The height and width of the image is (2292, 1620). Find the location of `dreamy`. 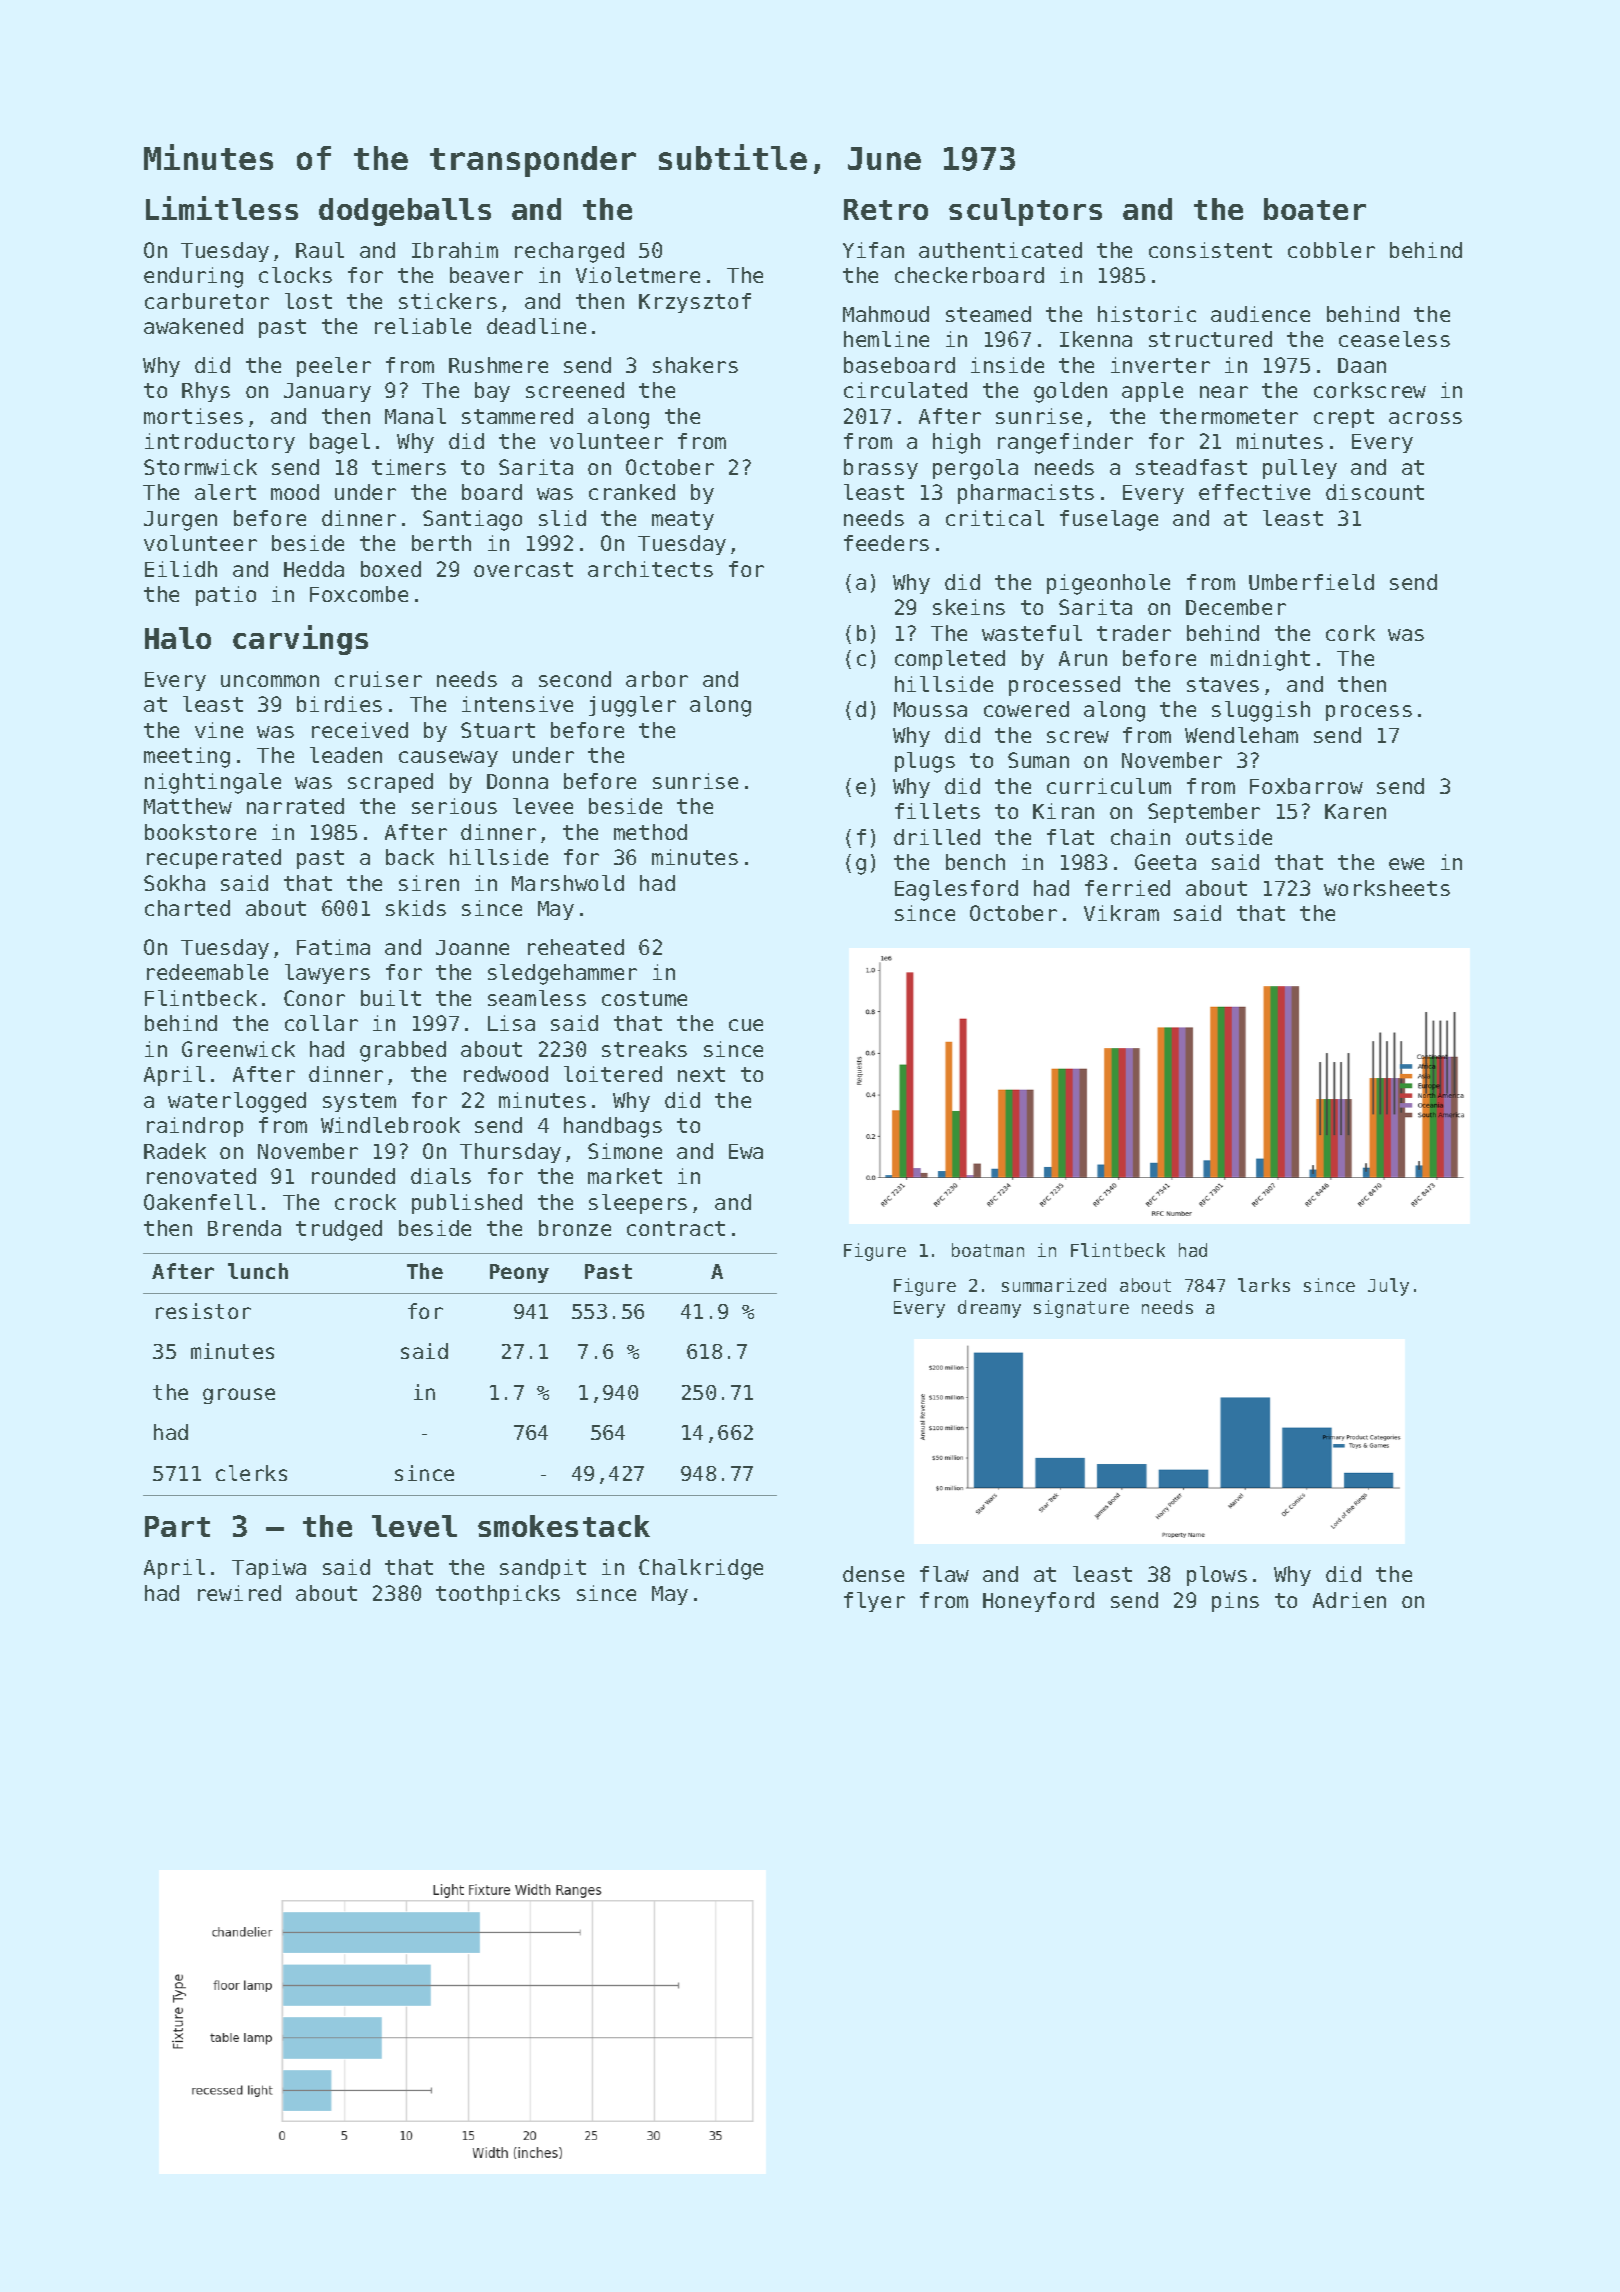

dreamy is located at coordinates (989, 1309).
